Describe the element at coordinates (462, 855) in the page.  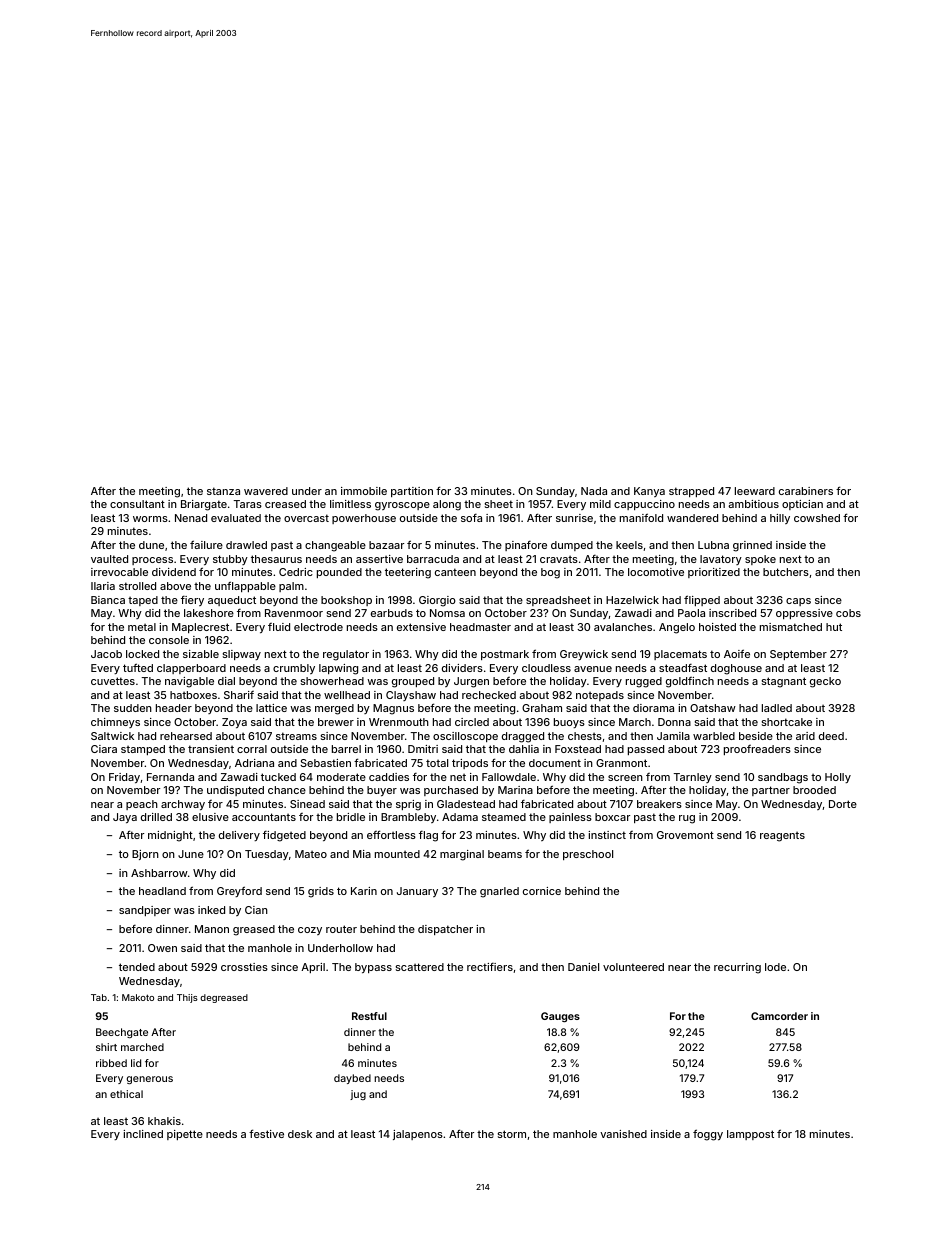
I see `marginal` at that location.
